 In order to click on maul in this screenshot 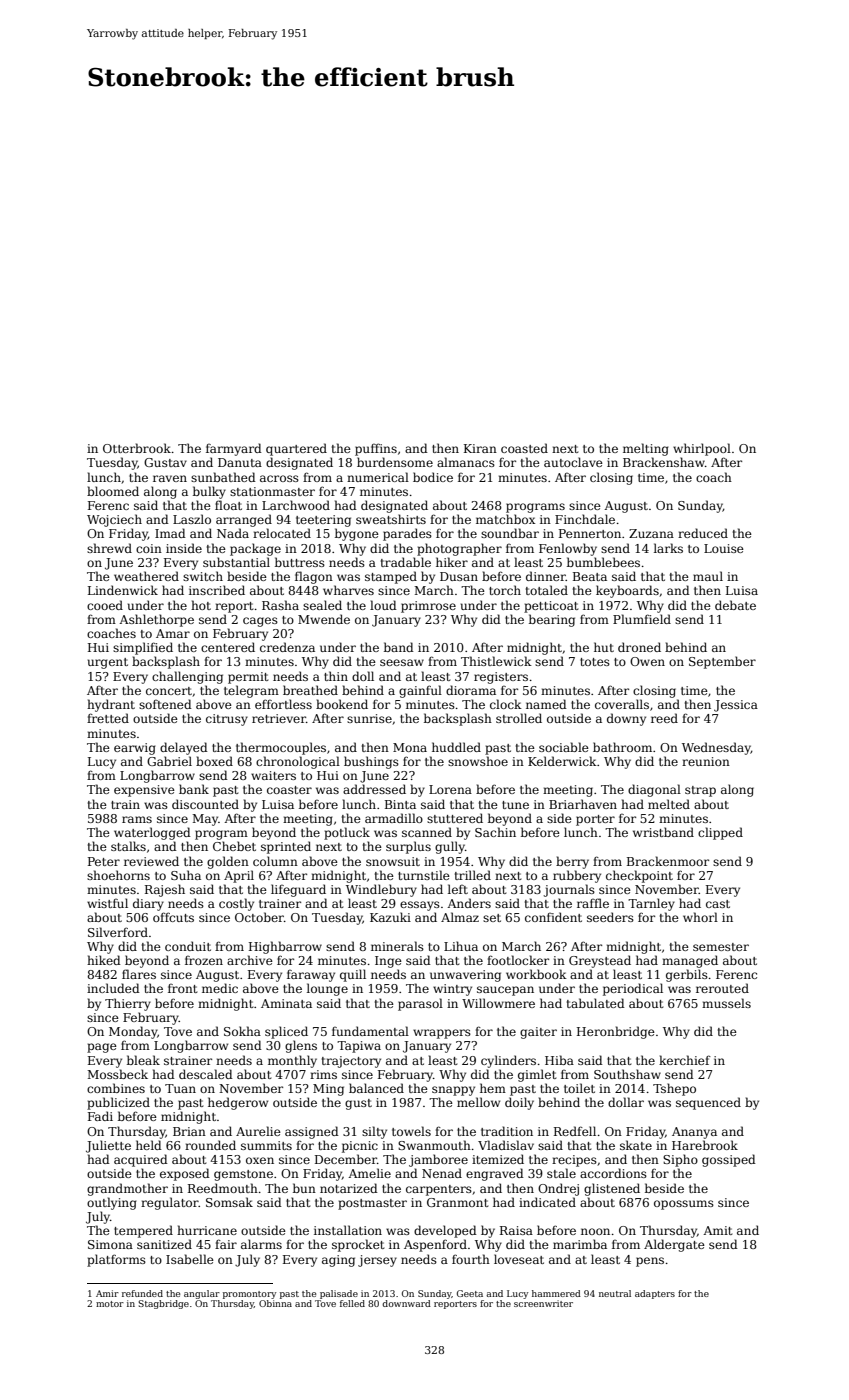, I will do `click(708, 576)`.
